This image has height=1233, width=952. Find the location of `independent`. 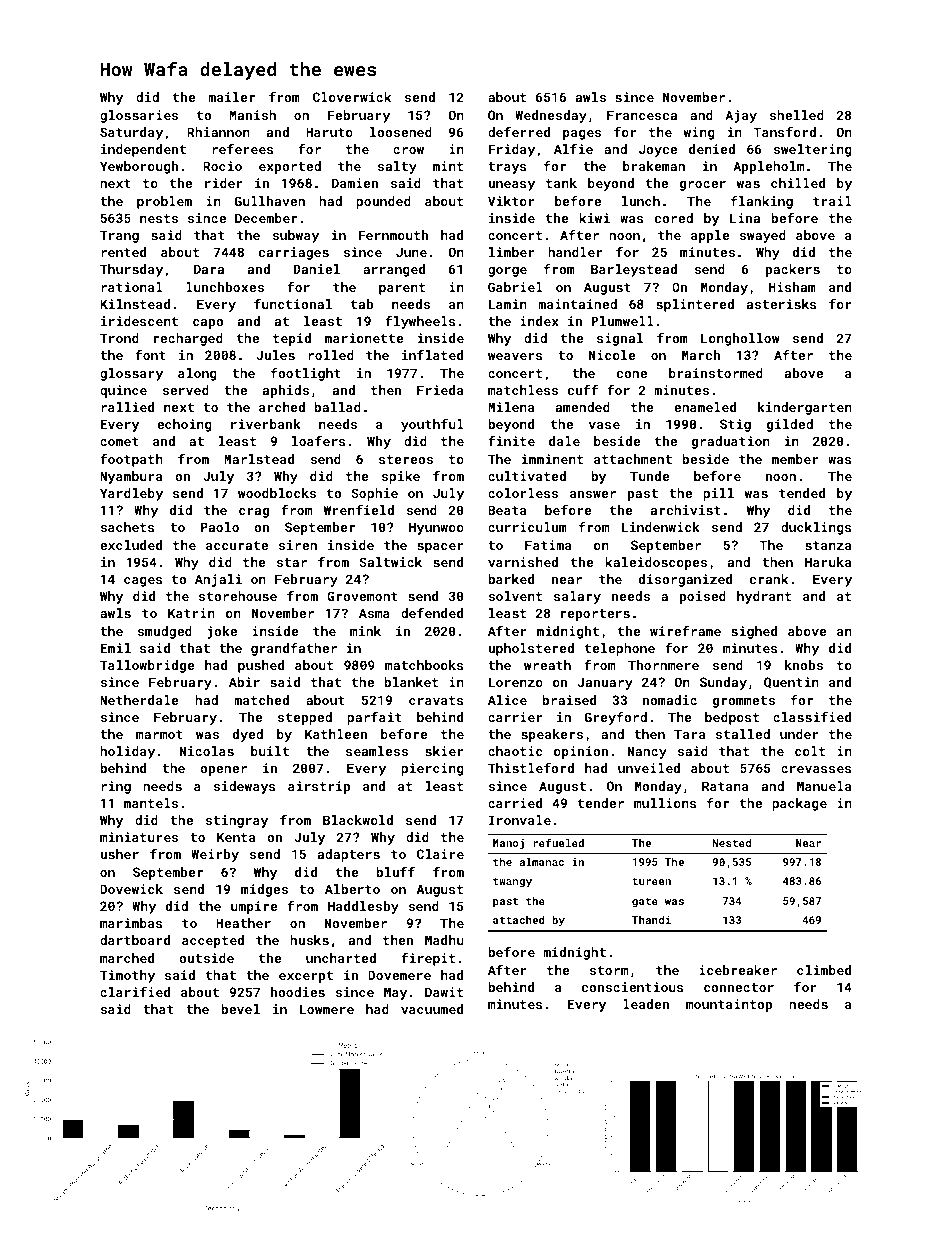

independent is located at coordinates (143, 150).
